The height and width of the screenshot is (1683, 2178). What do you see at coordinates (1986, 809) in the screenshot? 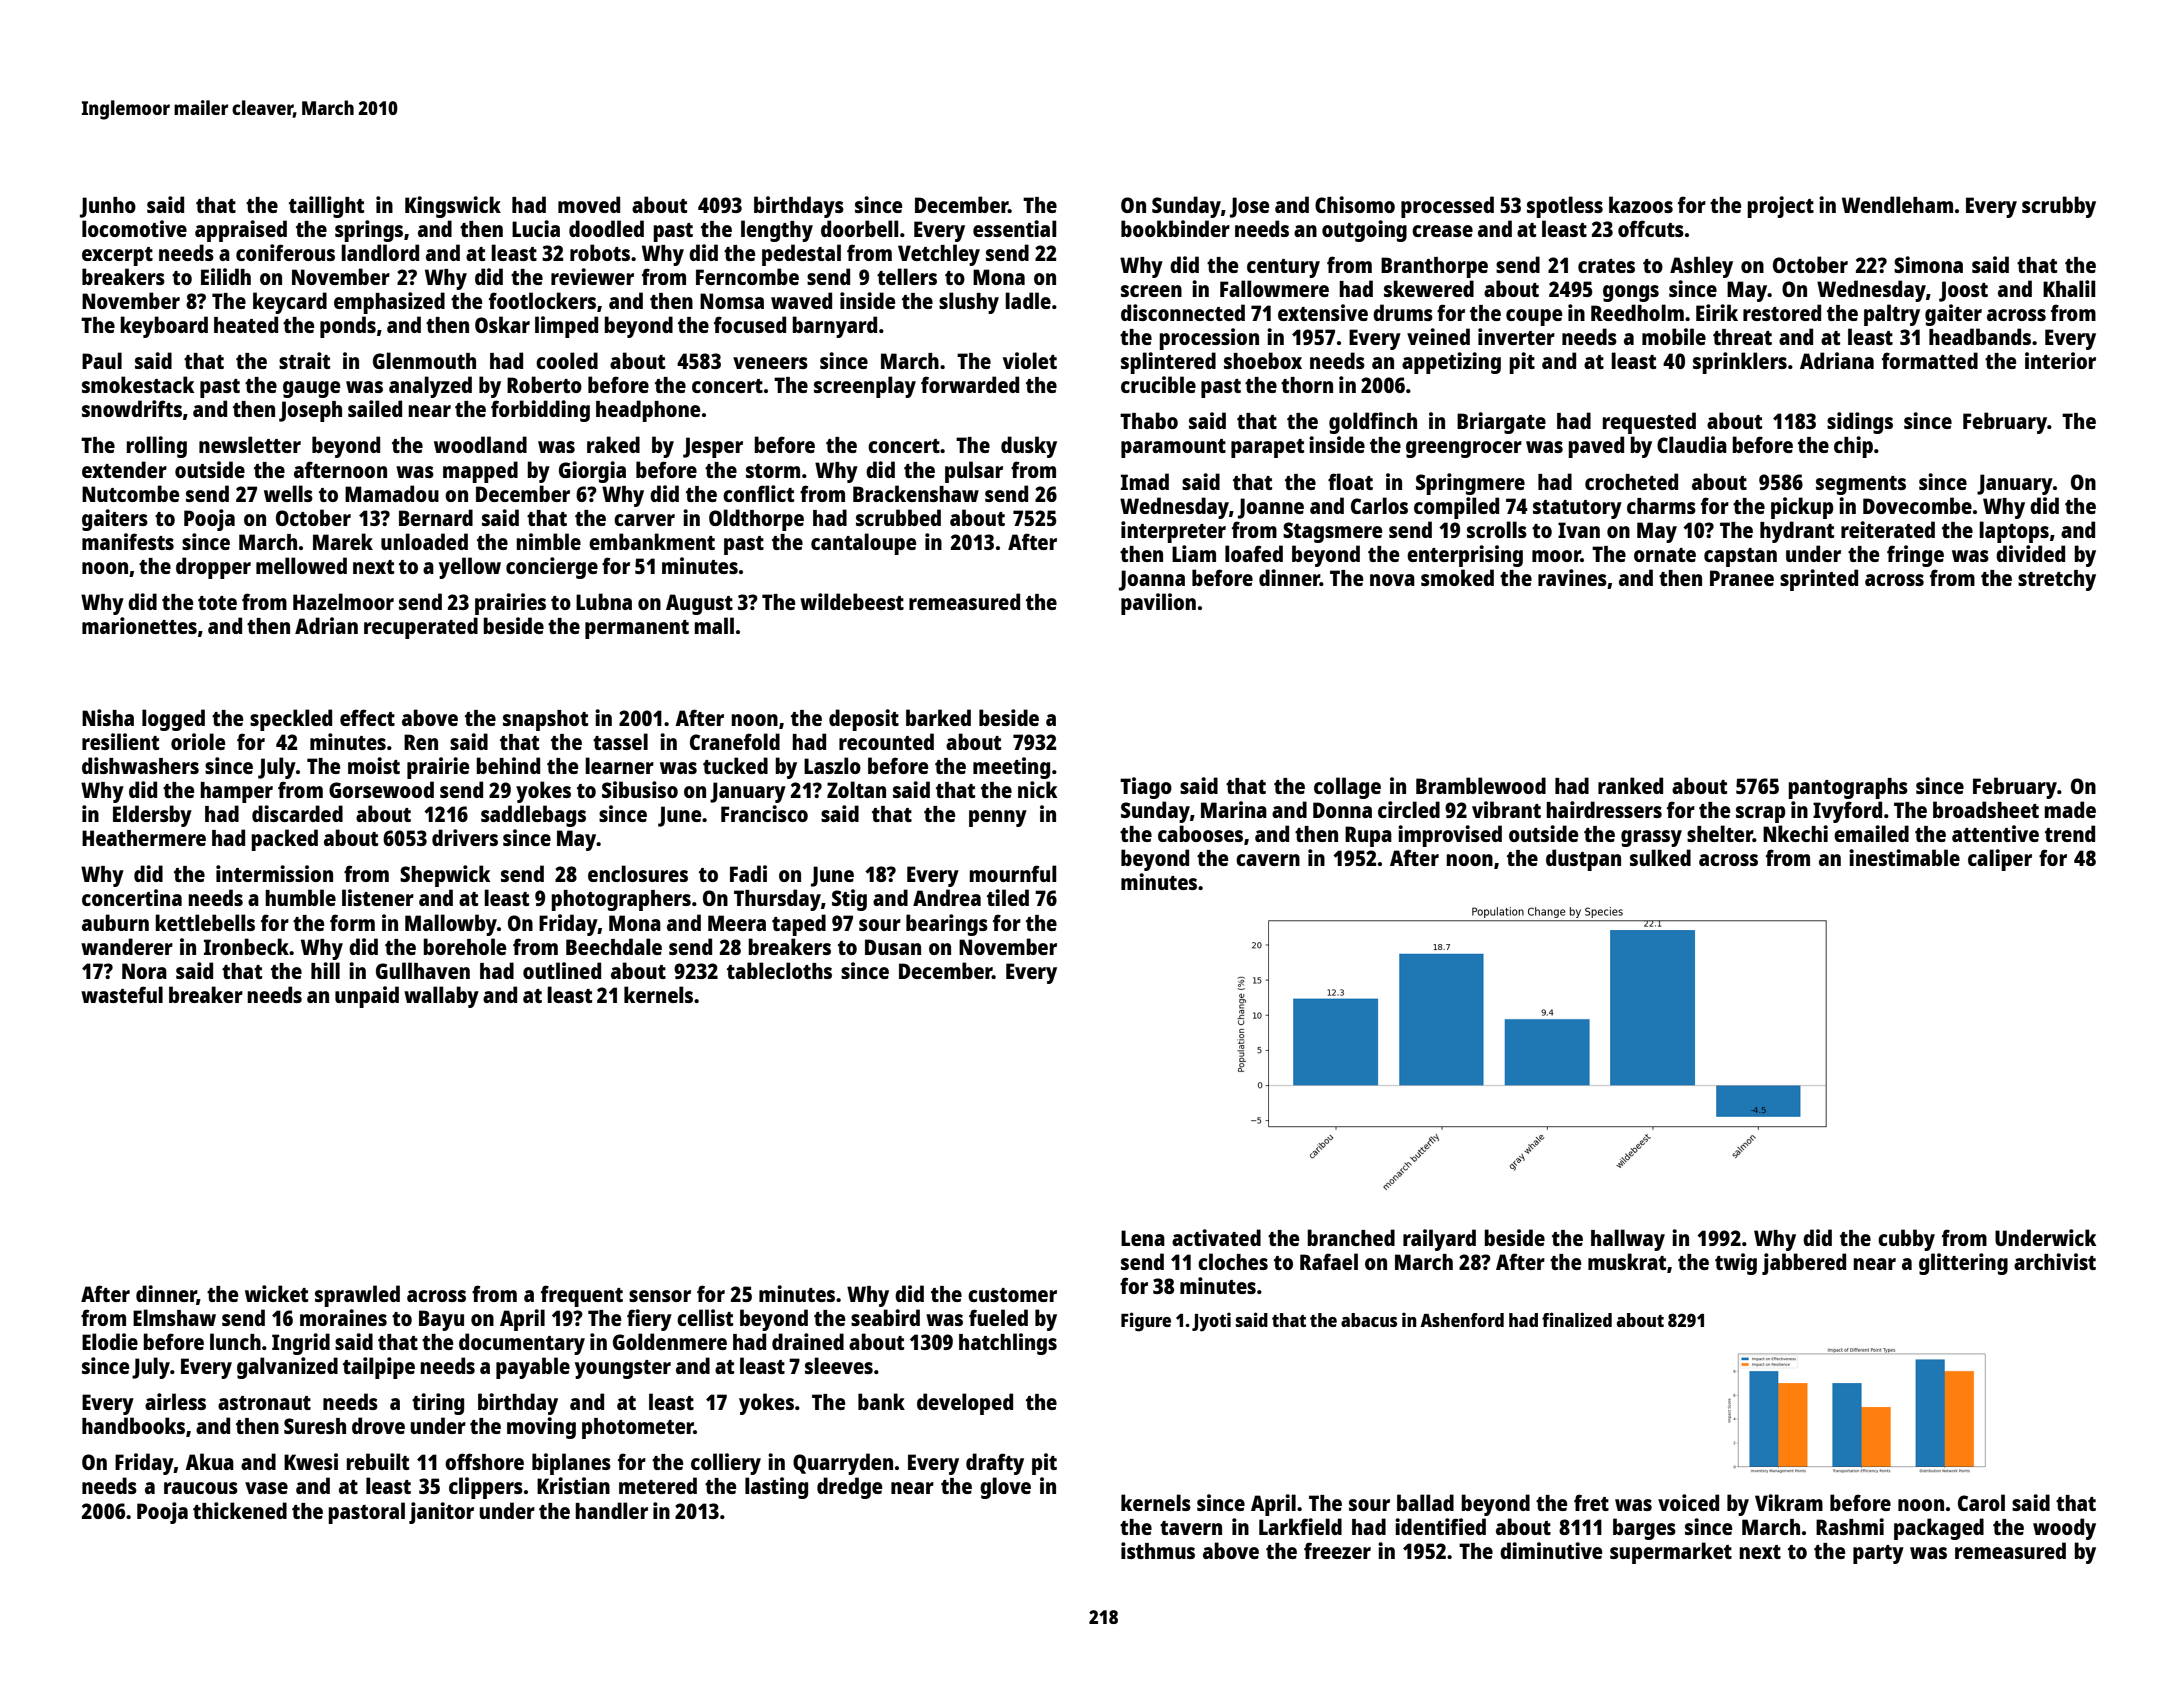
I see `broadsheet` at bounding box center [1986, 809].
